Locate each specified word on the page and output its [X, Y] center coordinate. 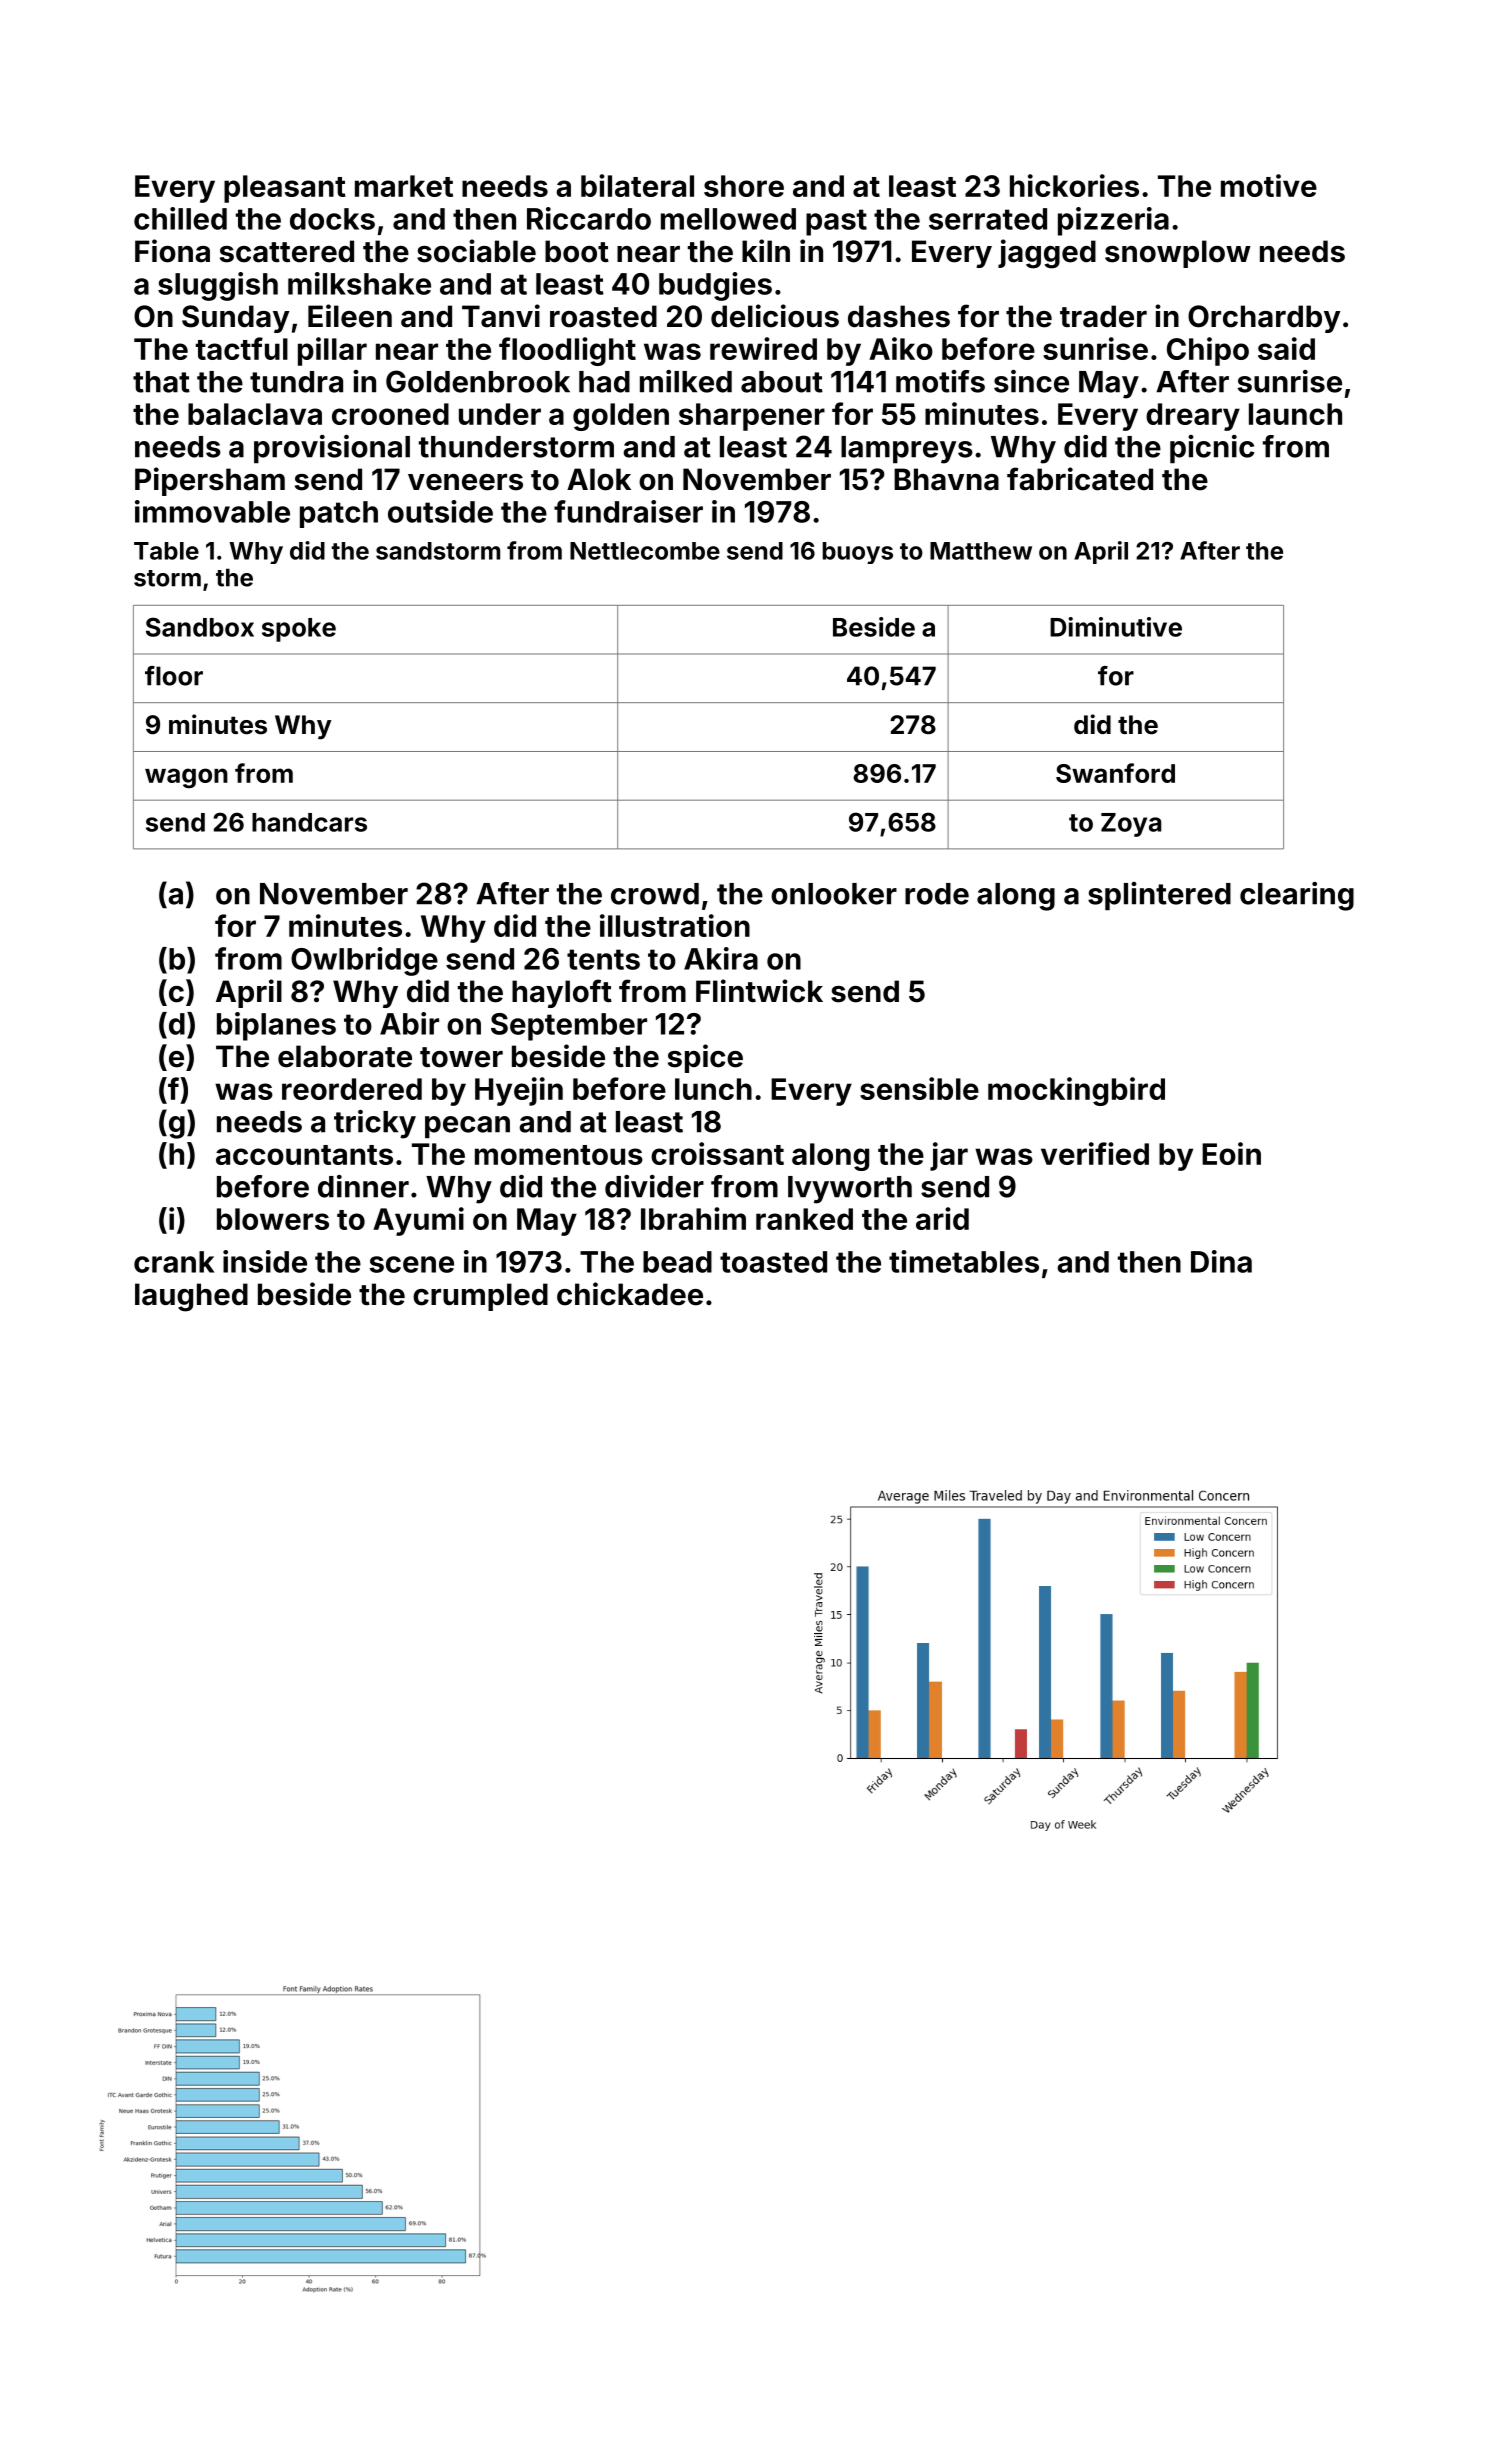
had [604, 382]
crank [174, 1262]
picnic [1212, 449]
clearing [1297, 896]
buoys [857, 553]
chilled [180, 218]
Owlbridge [364, 961]
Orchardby [1264, 319]
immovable [212, 511]
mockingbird [1076, 1091]
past [836, 222]
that [161, 382]
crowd [655, 894]
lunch [713, 1089]
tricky [375, 1124]
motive [1269, 185]
